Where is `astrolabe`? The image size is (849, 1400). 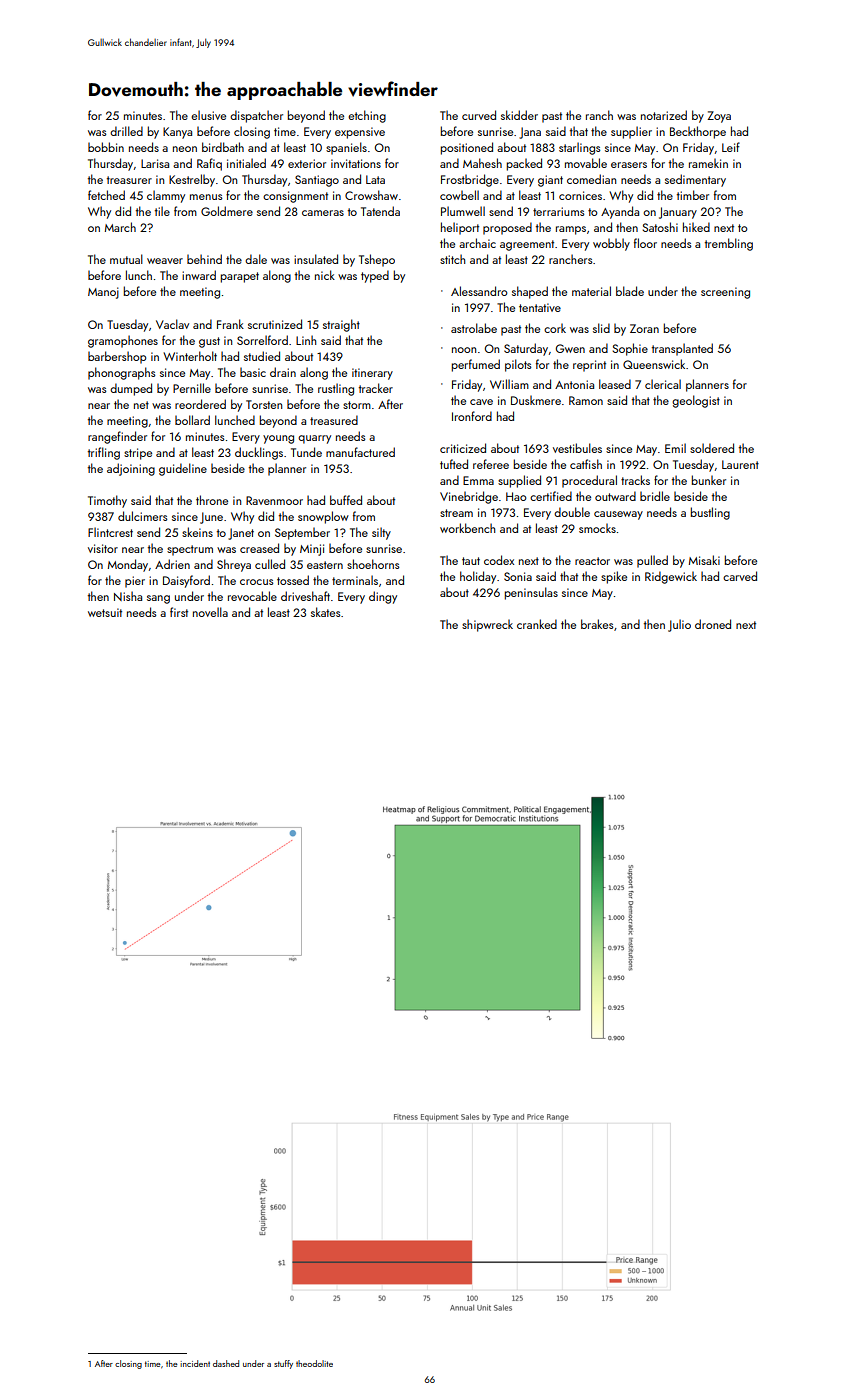
astrolabe is located at coordinates (474, 328).
